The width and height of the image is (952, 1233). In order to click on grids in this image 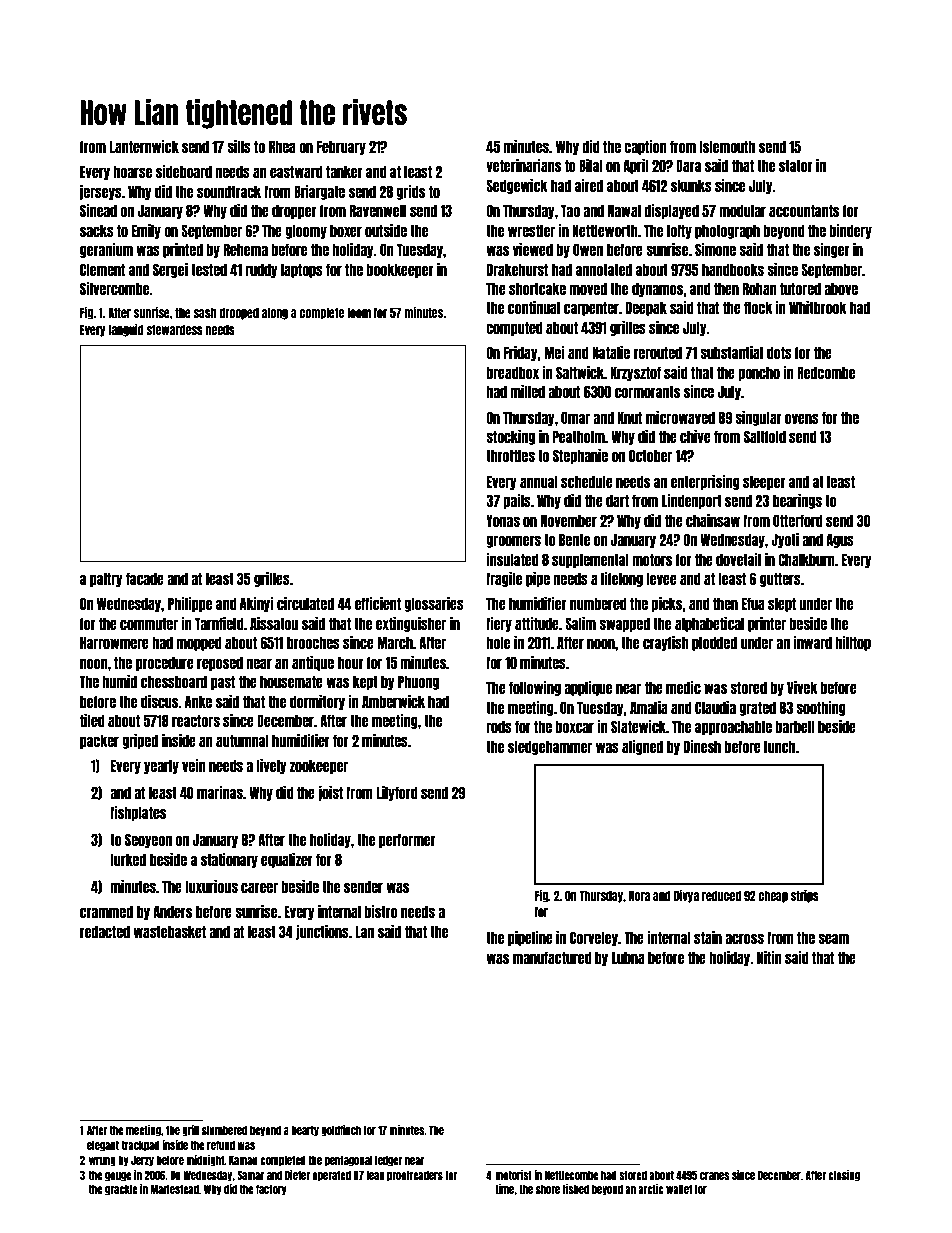, I will do `click(410, 192)`.
